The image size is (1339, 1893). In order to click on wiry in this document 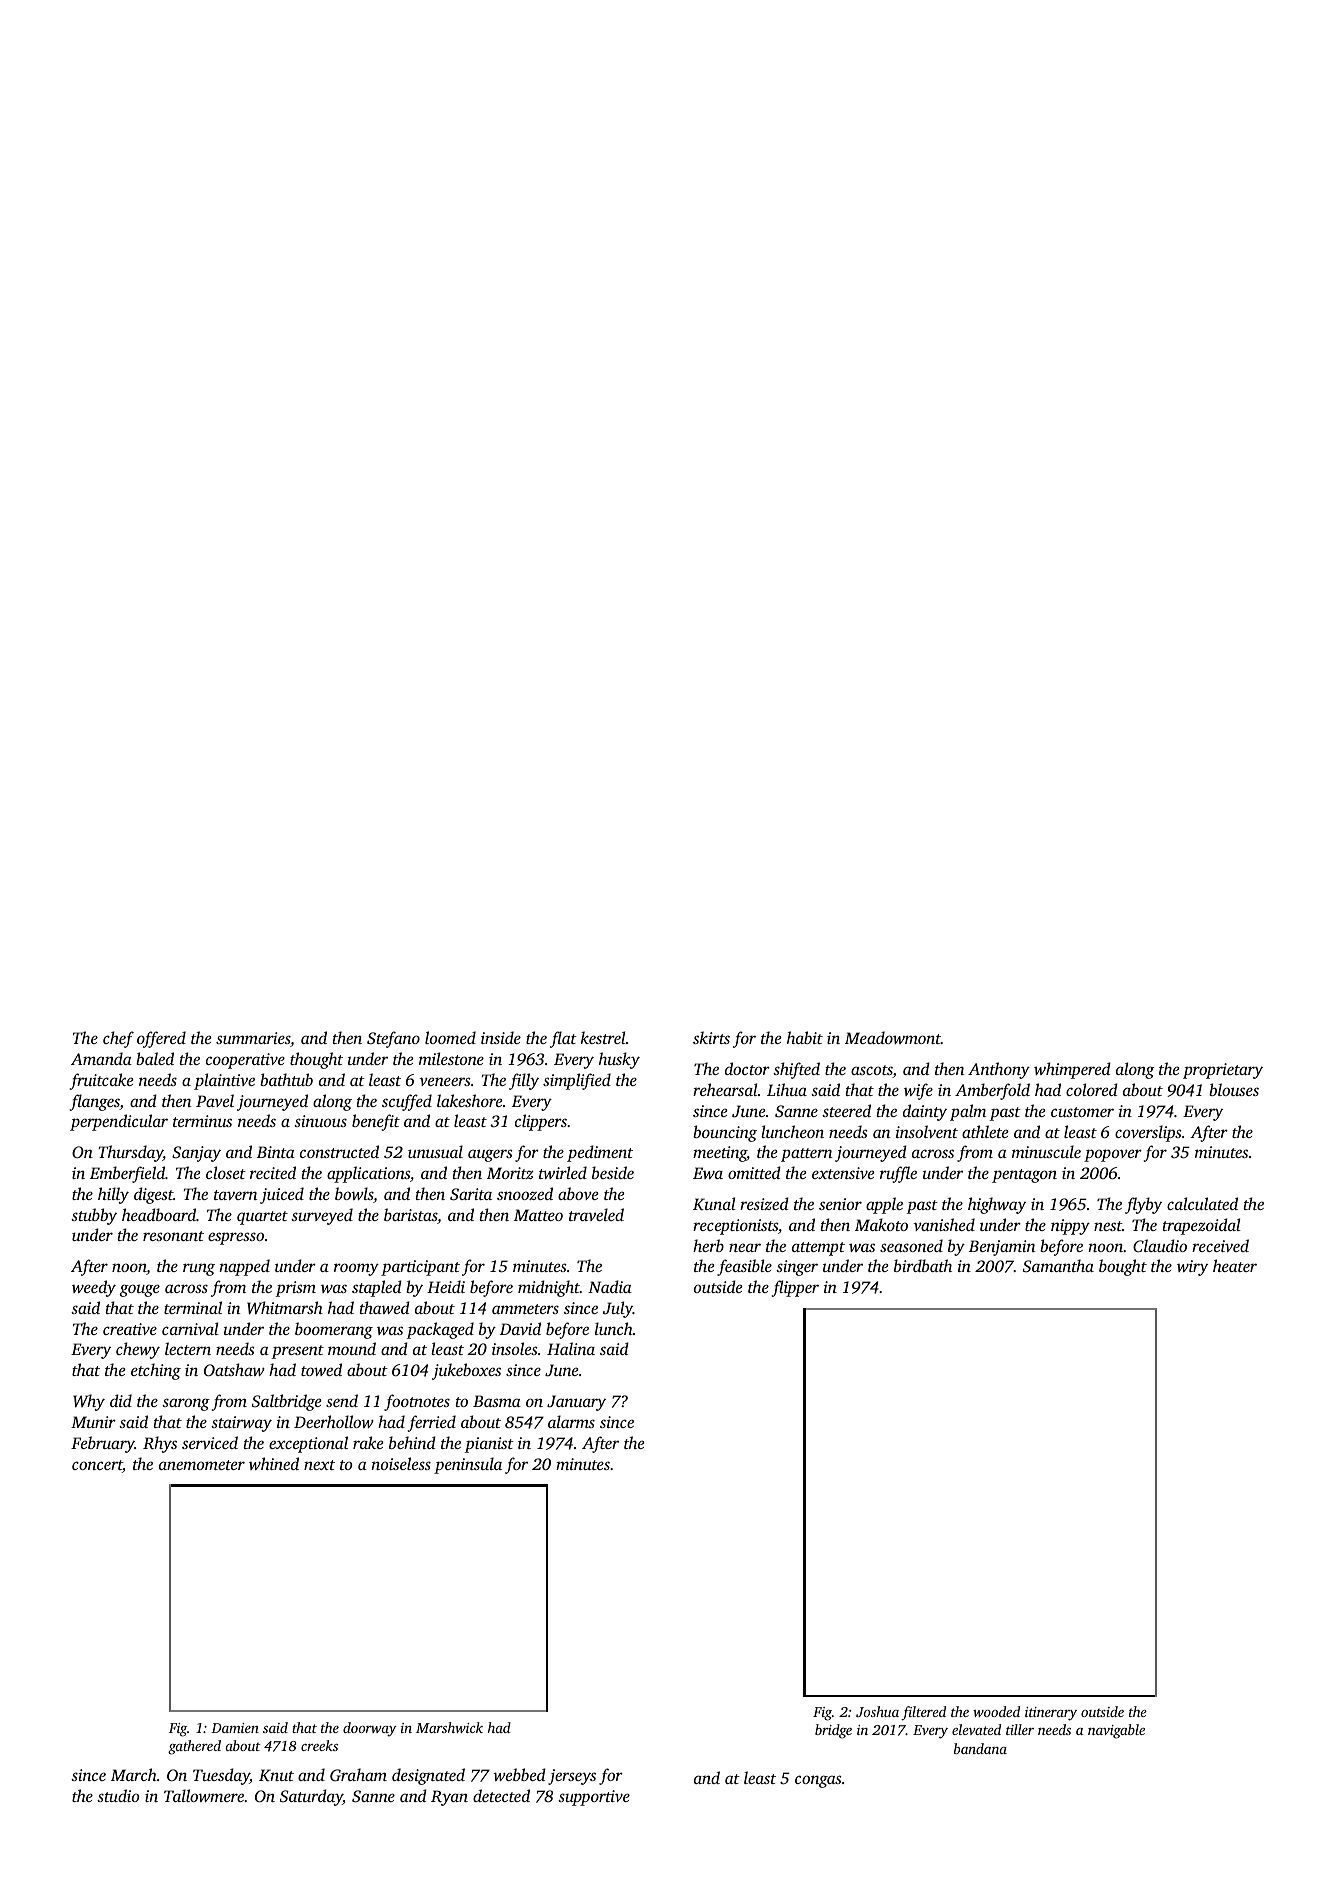, I will do `click(1192, 1268)`.
